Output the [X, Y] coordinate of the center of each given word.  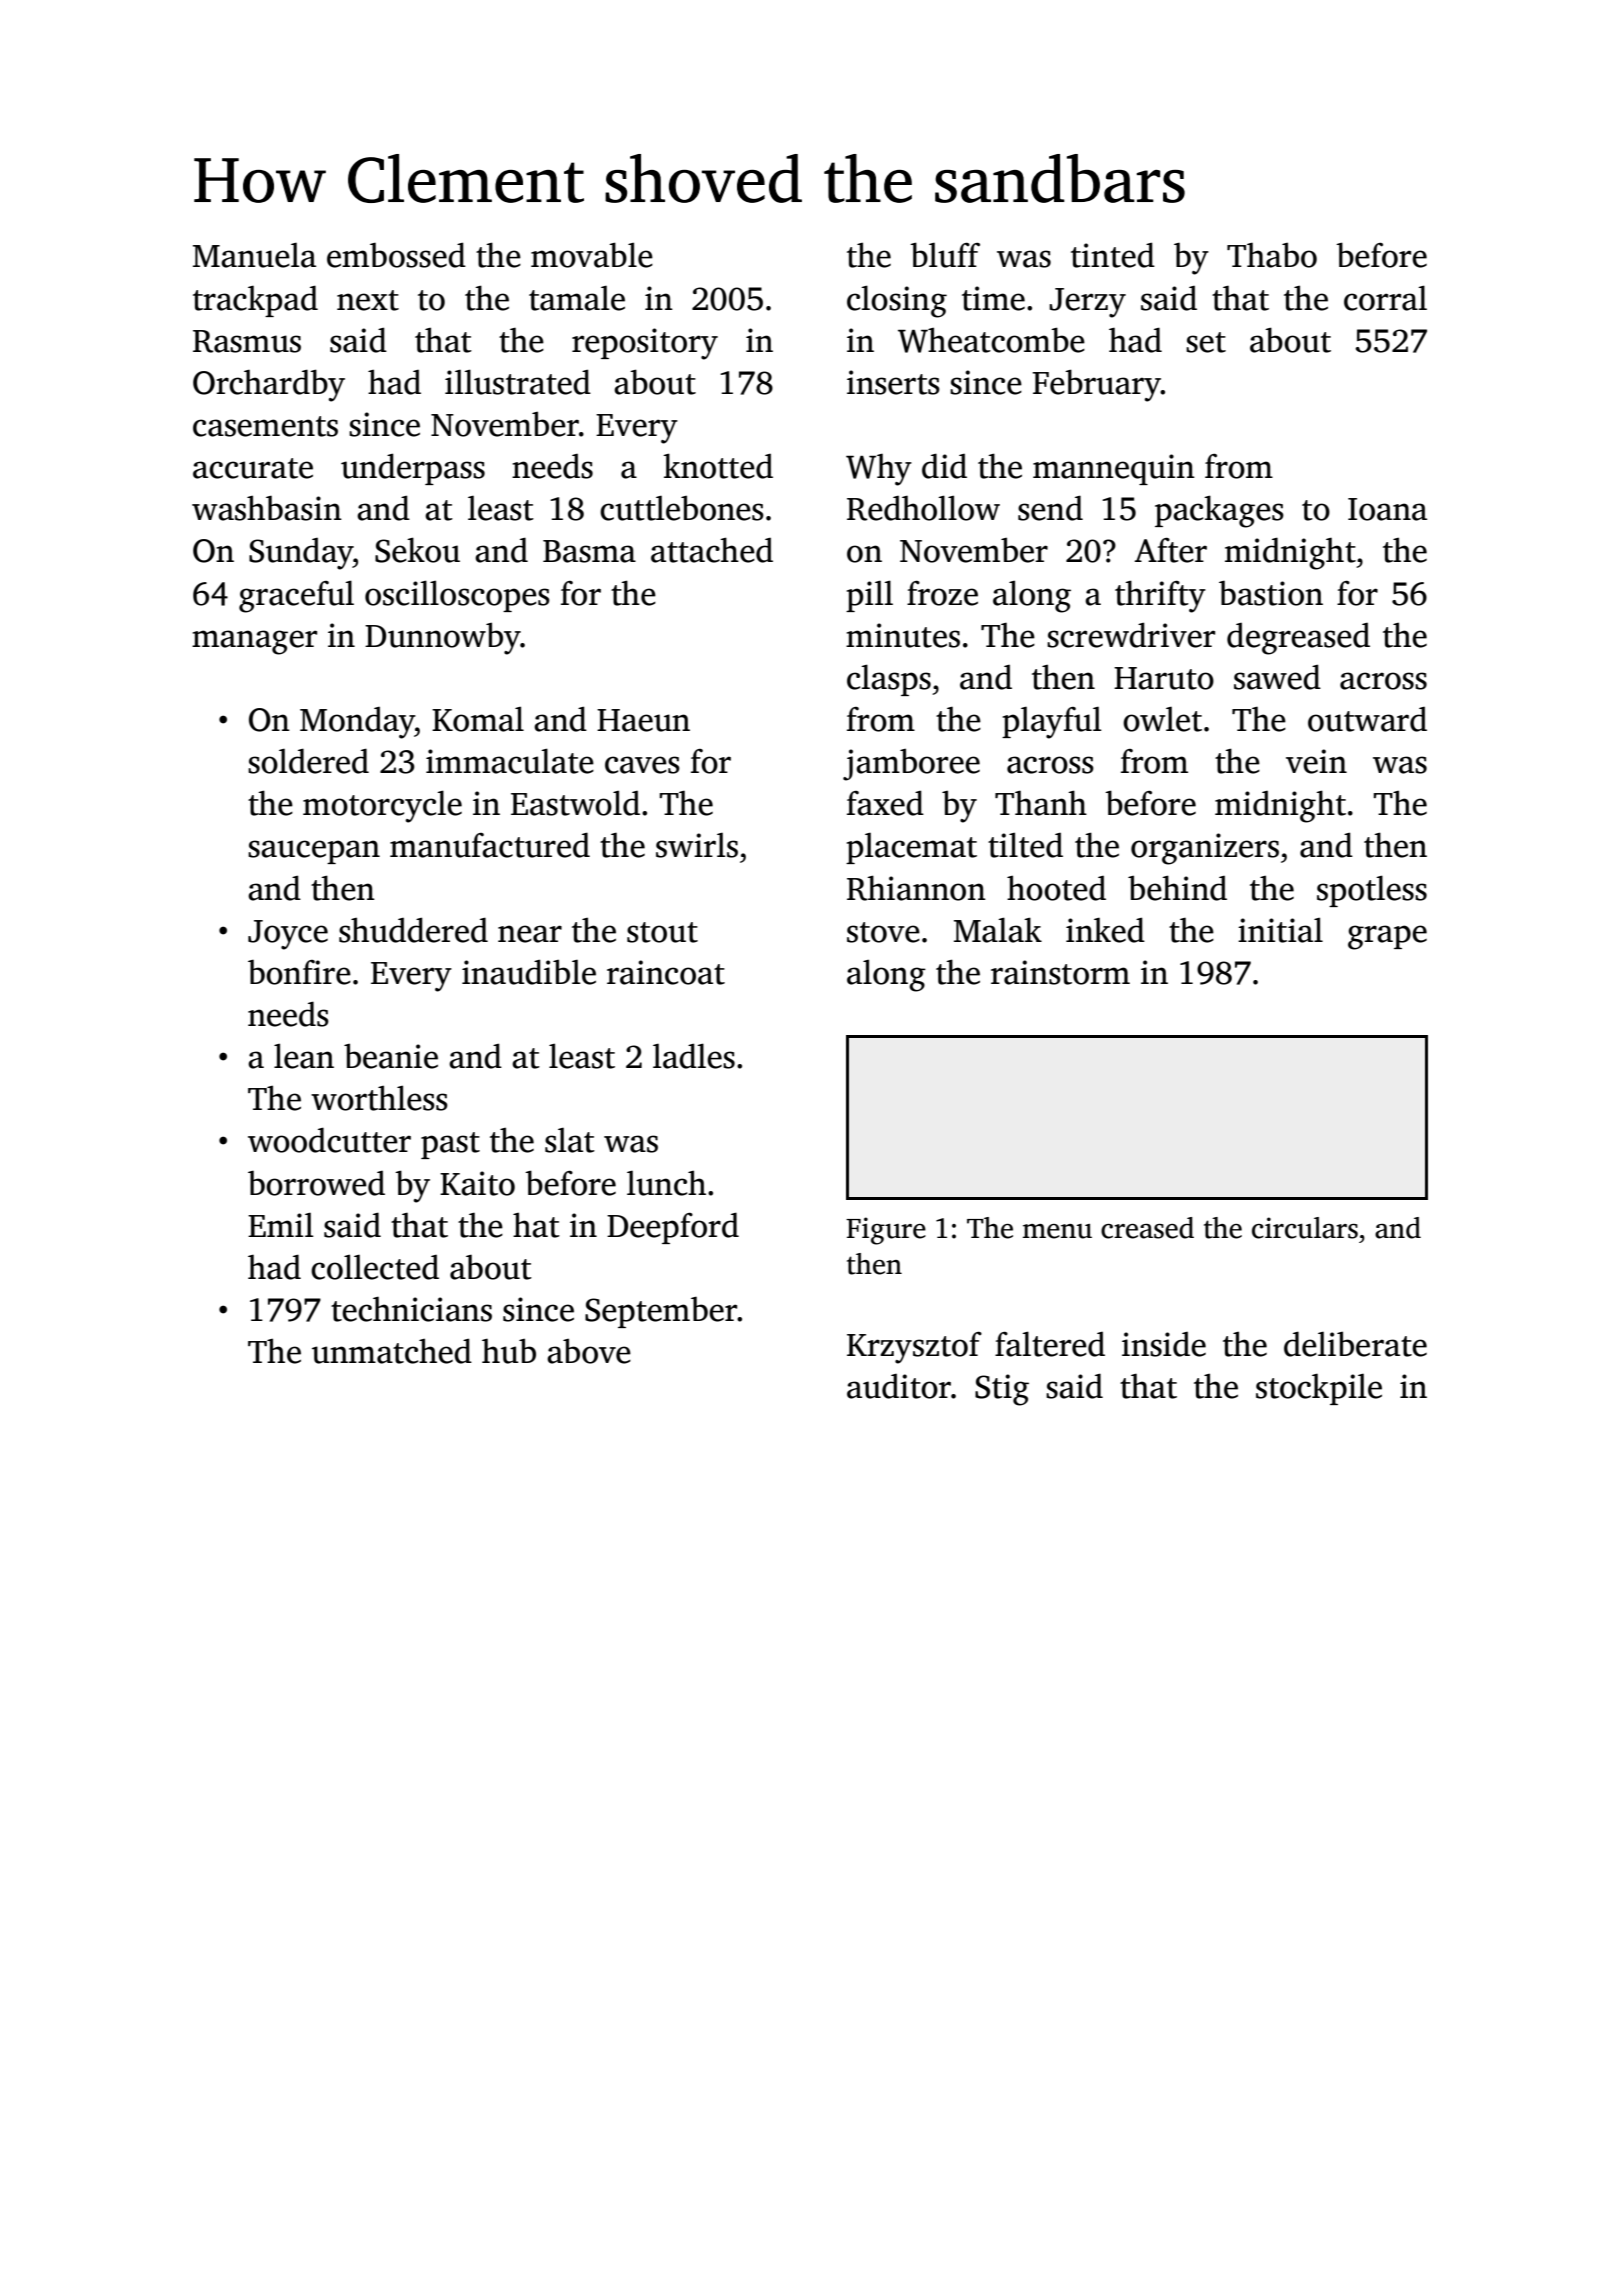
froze [942, 593]
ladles [694, 1056]
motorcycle [382, 806]
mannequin [1114, 469]
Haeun [643, 720]
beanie [391, 1056]
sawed [1277, 677]
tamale [577, 298]
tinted [1113, 255]
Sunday [301, 554]
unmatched [392, 1351]
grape [1387, 937]
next [368, 300]
